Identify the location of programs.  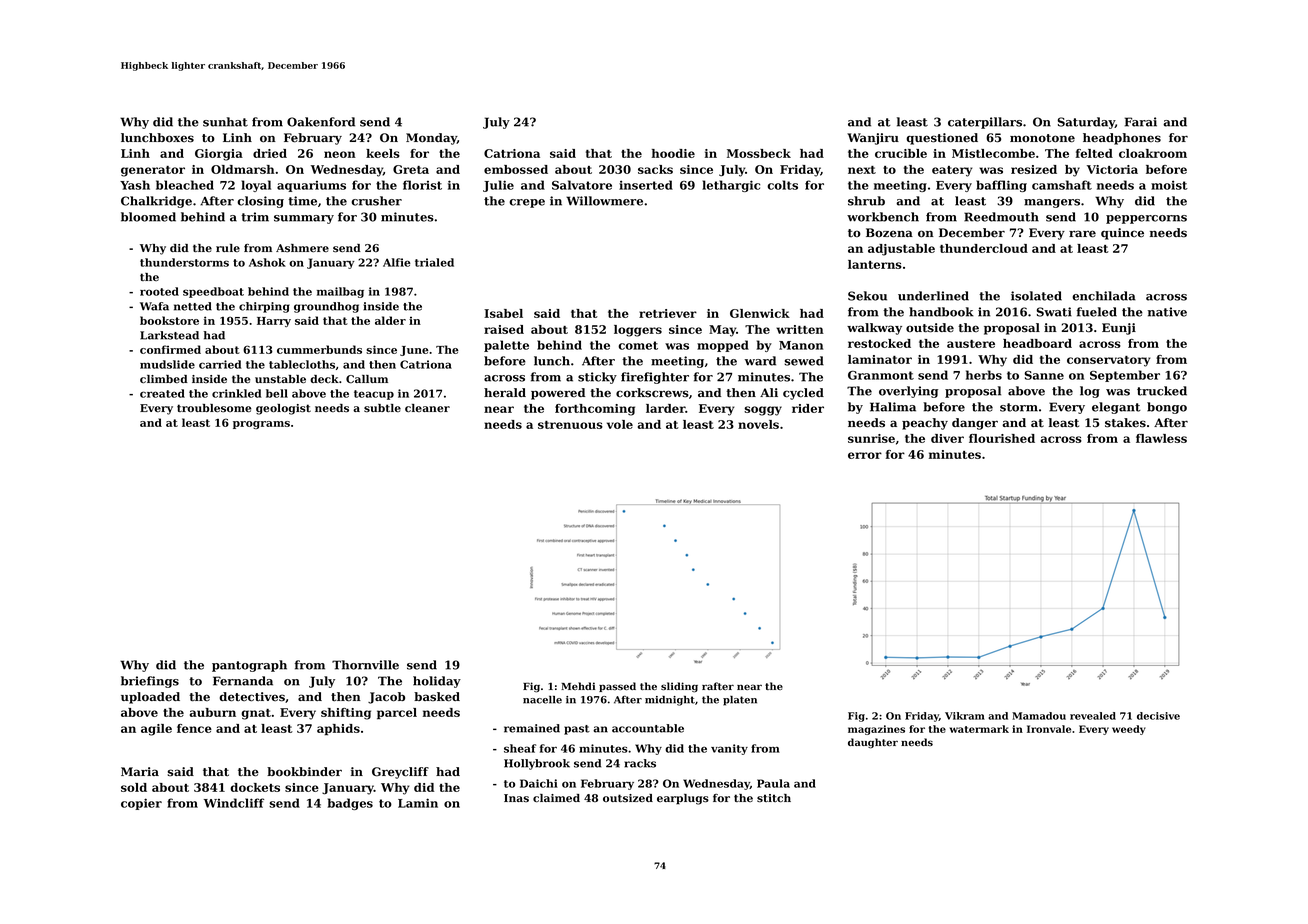
(261, 425).
